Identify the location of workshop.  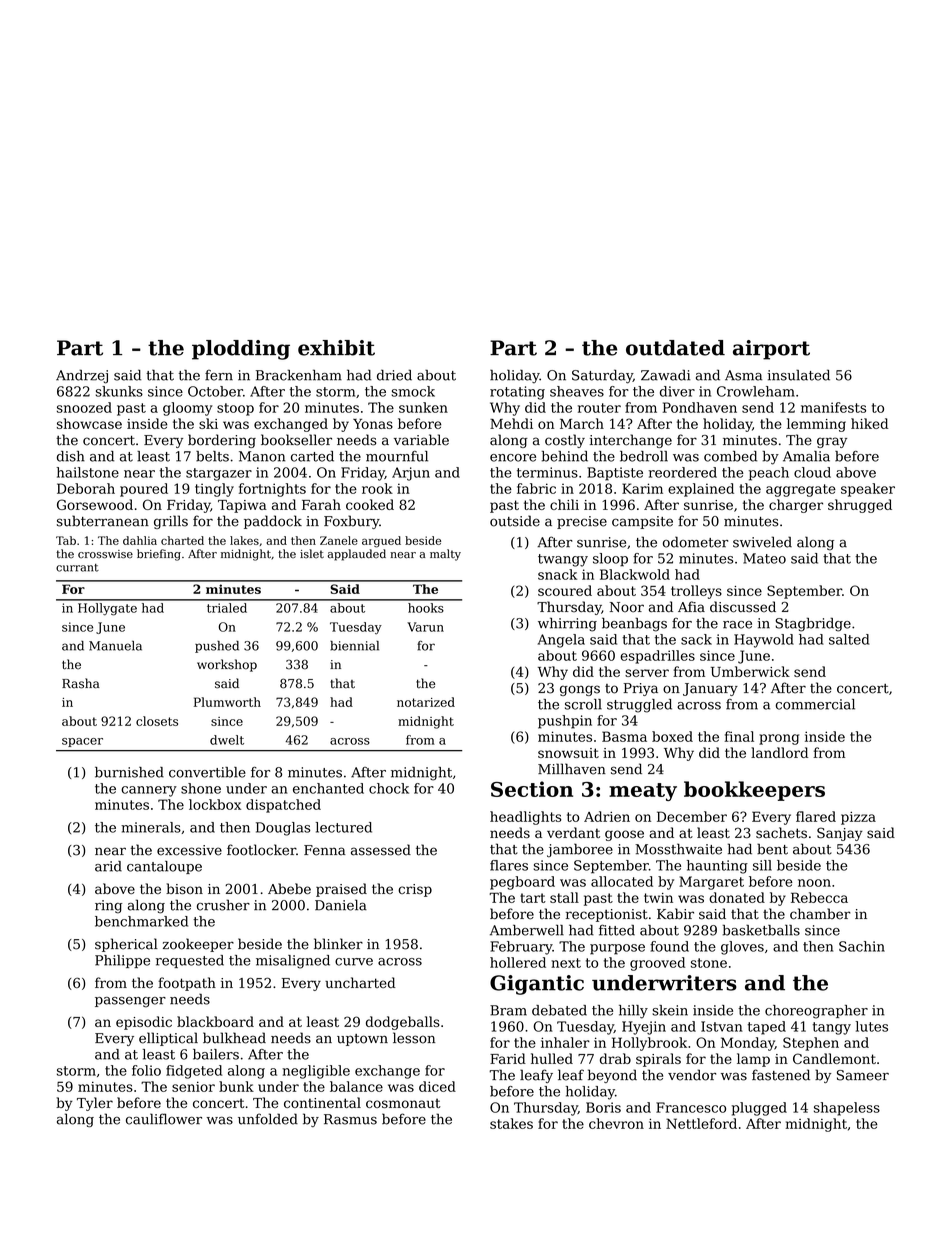
(227, 665).
